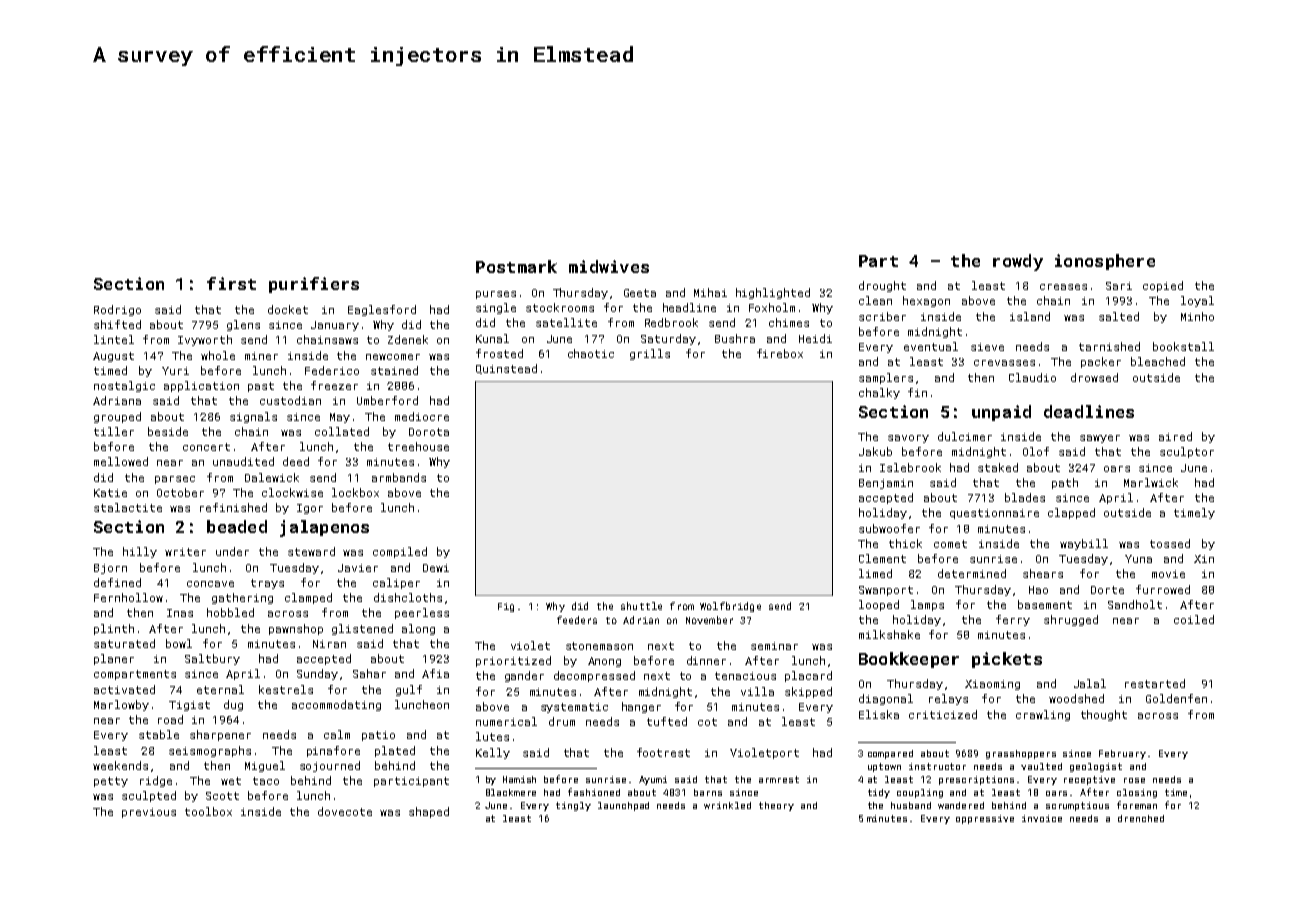 The height and width of the page is (924, 1308). Describe the element at coordinates (1001, 413) in the page. I see `unpaid` at that location.
